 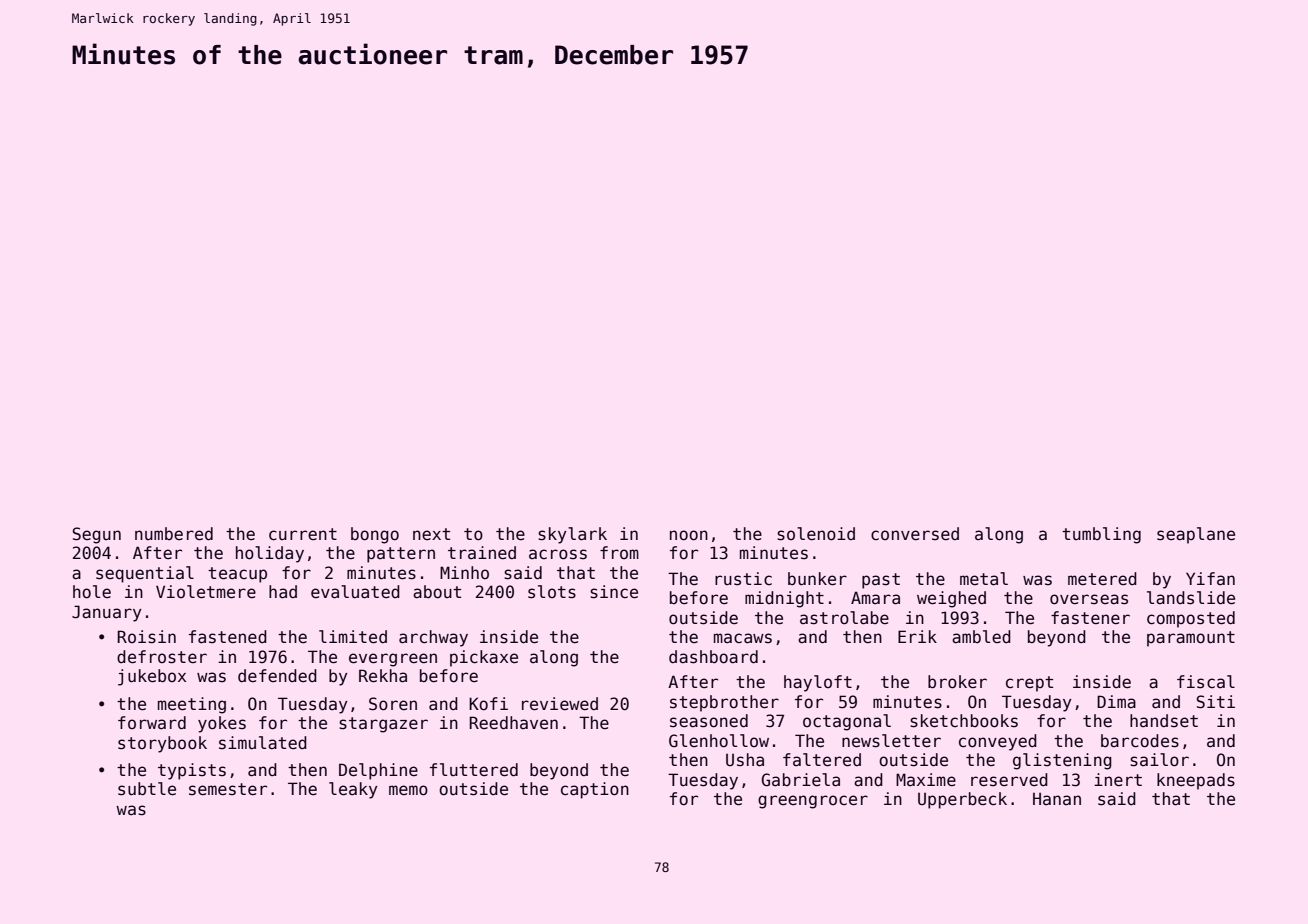 What do you see at coordinates (595, 790) in the document?
I see `caption` at bounding box center [595, 790].
